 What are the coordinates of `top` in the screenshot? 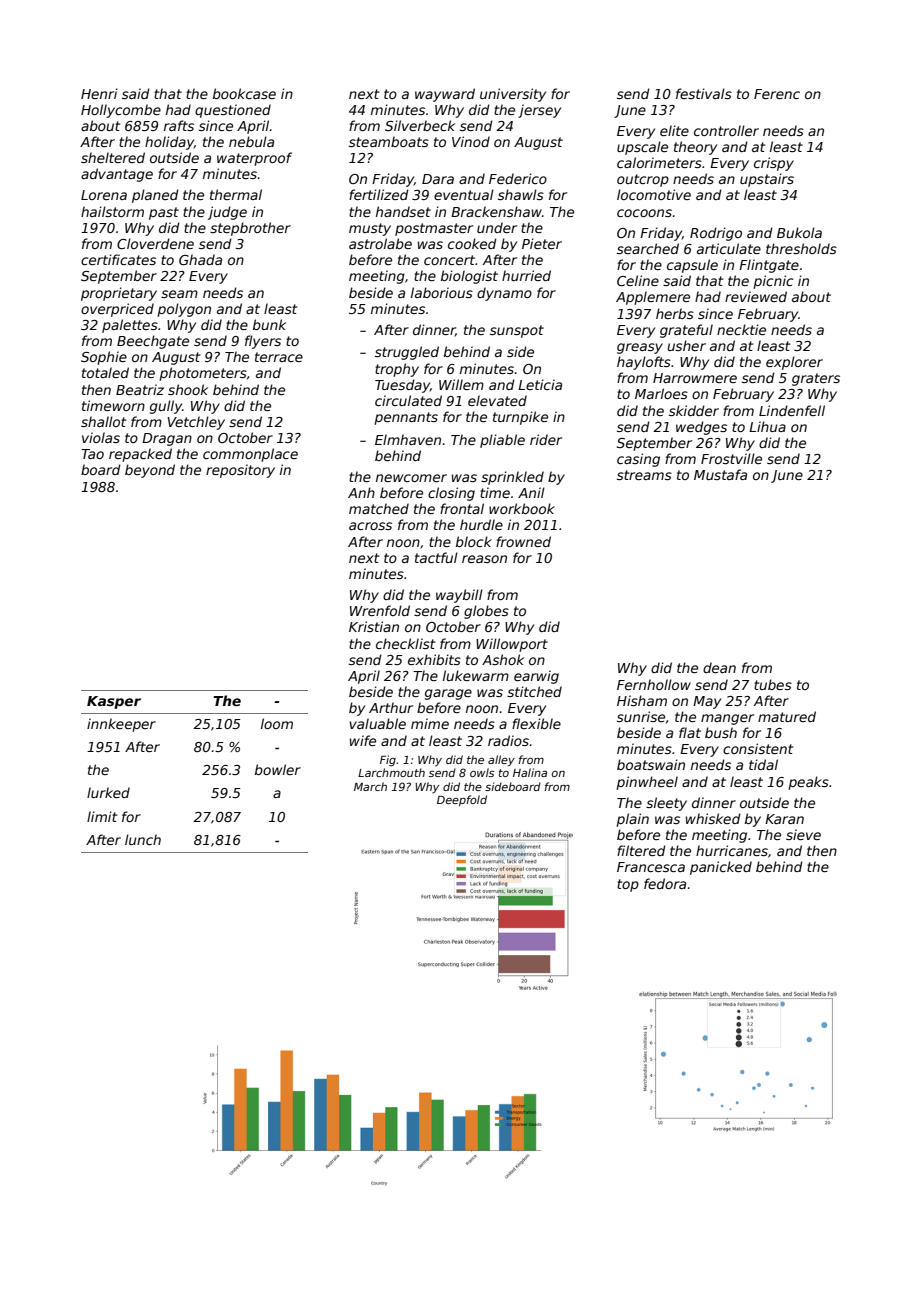 It's located at (628, 885).
